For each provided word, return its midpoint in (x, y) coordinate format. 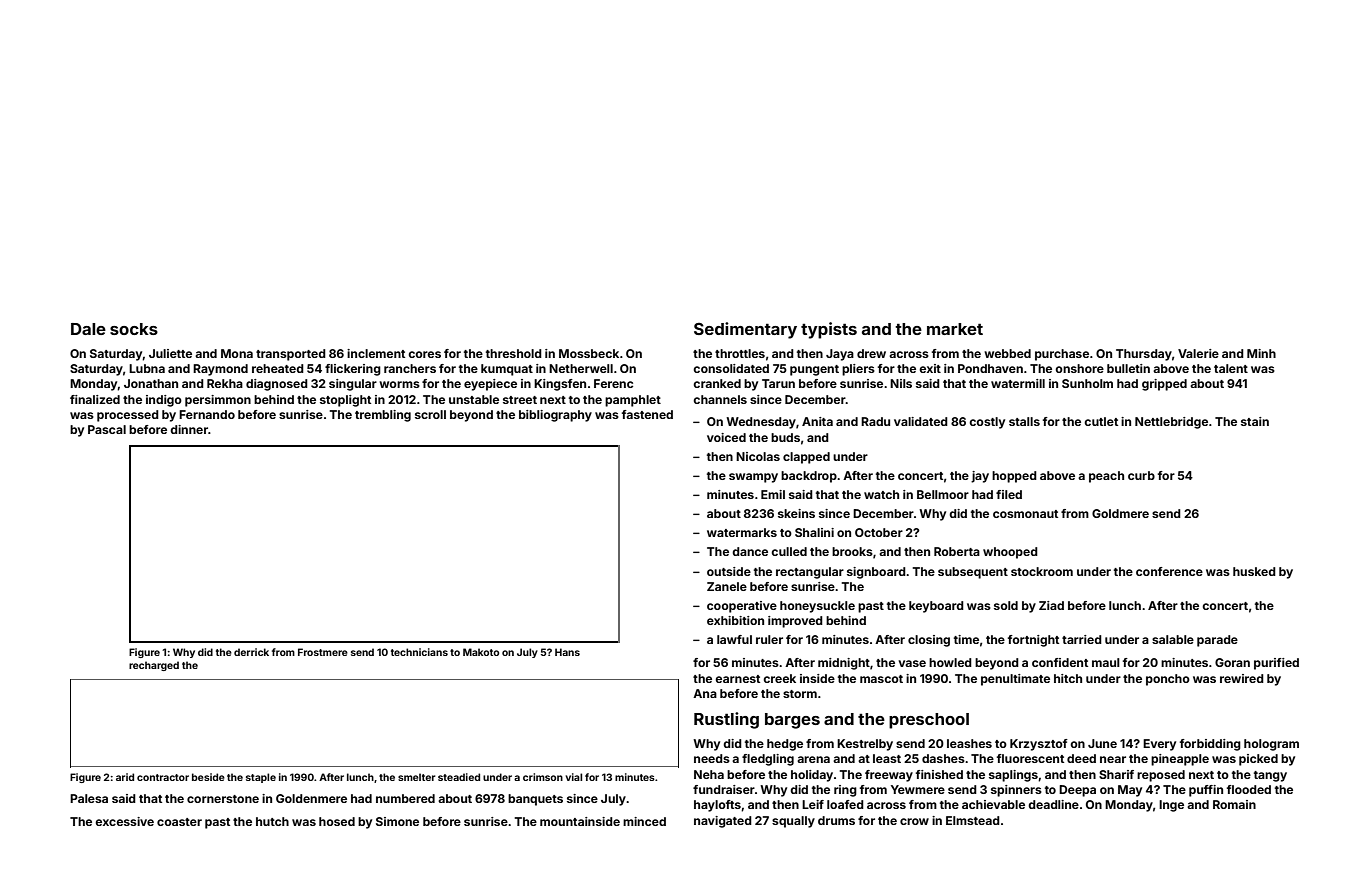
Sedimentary (745, 330)
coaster (179, 822)
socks (134, 329)
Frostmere (323, 652)
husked (1254, 571)
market (955, 329)
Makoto (481, 652)
